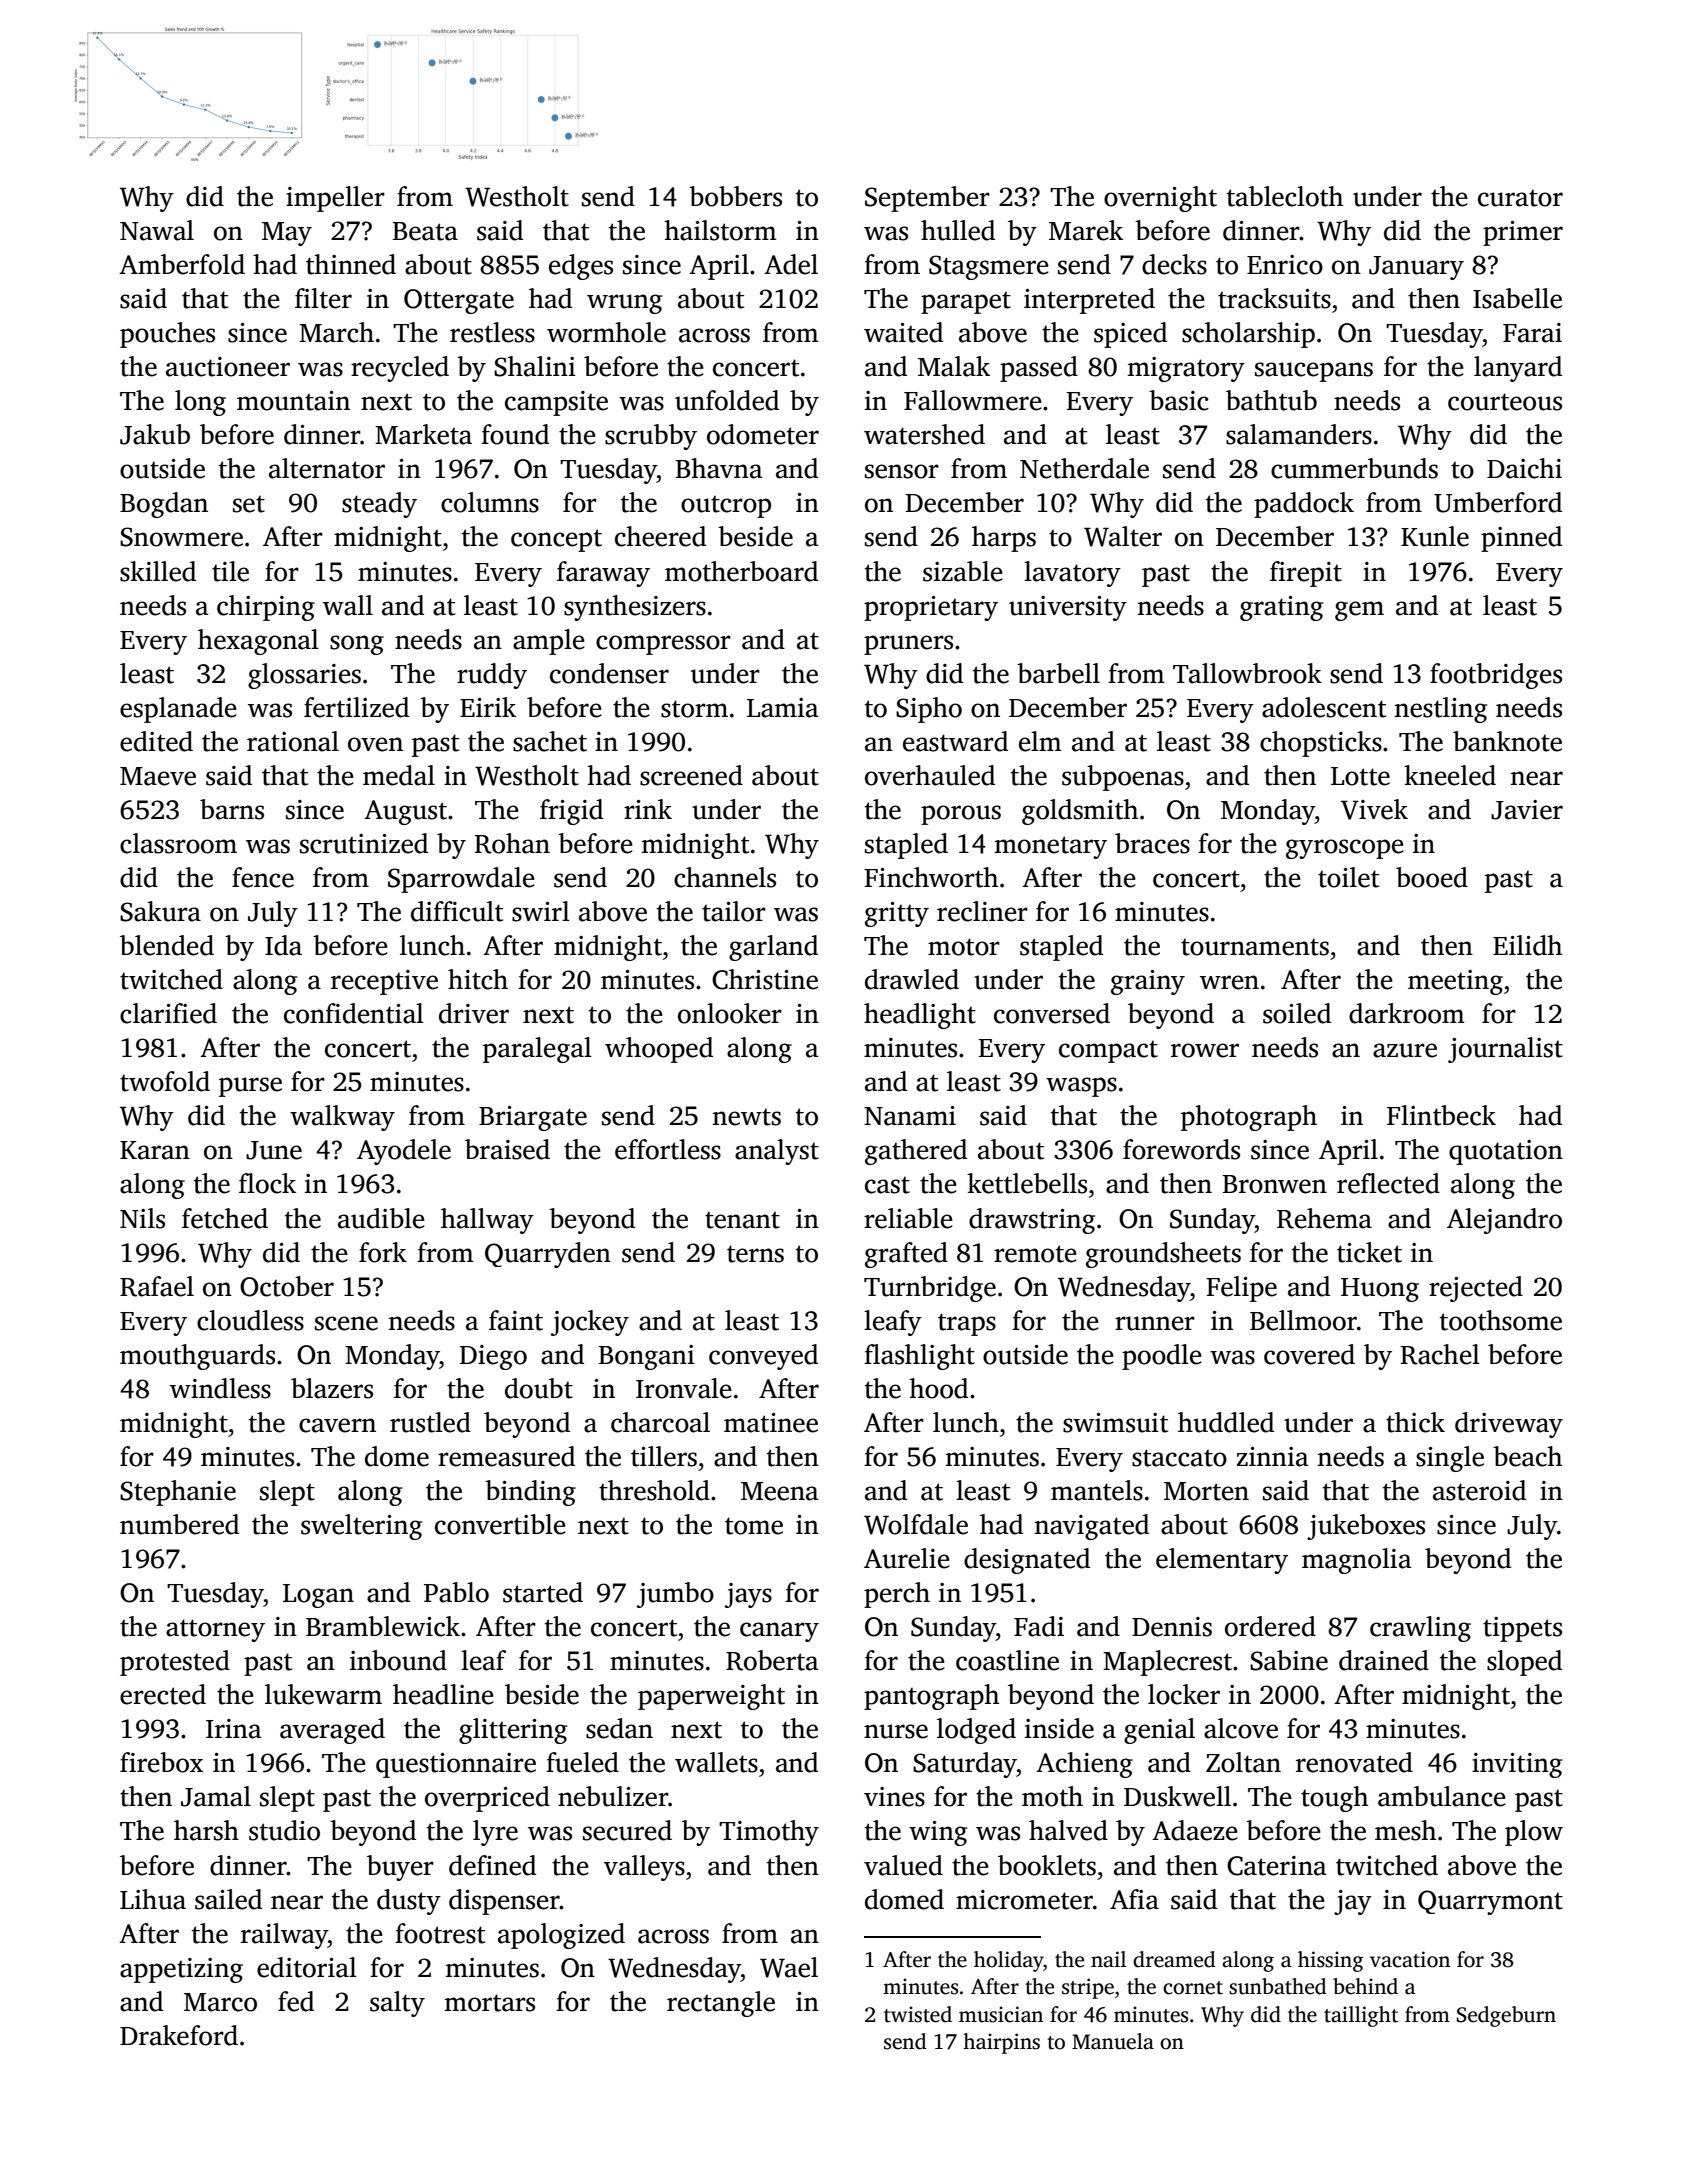 The image size is (1683, 2178). I want to click on musician, so click(1001, 2014).
